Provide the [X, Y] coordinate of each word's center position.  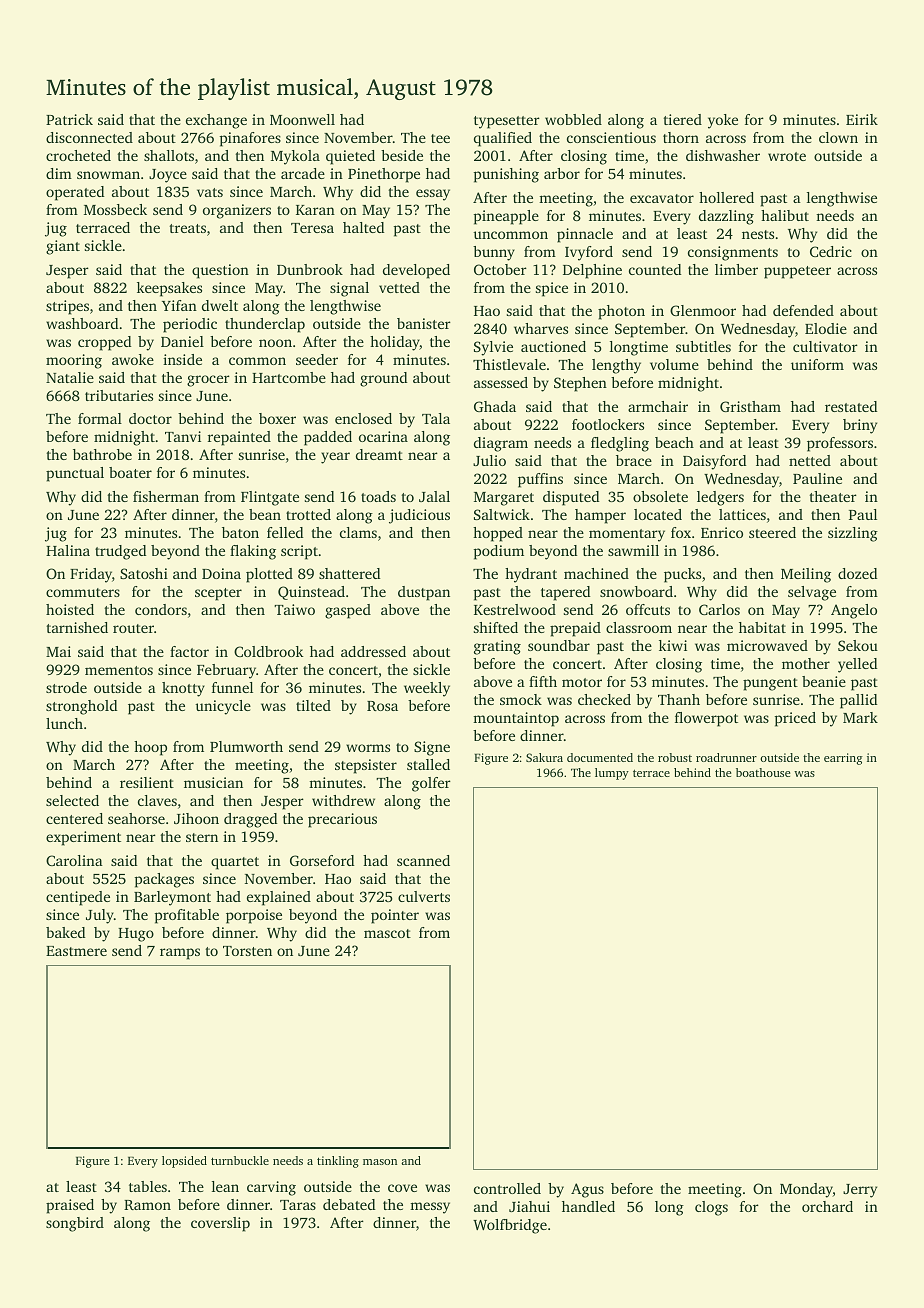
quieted [350, 157]
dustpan [424, 593]
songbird [75, 1224]
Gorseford [322, 860]
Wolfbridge [510, 1226]
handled [588, 1206]
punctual [75, 474]
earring [843, 759]
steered [772, 532]
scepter [218, 594]
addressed [373, 651]
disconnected [89, 137]
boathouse [763, 772]
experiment [83, 838]
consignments [733, 253]
